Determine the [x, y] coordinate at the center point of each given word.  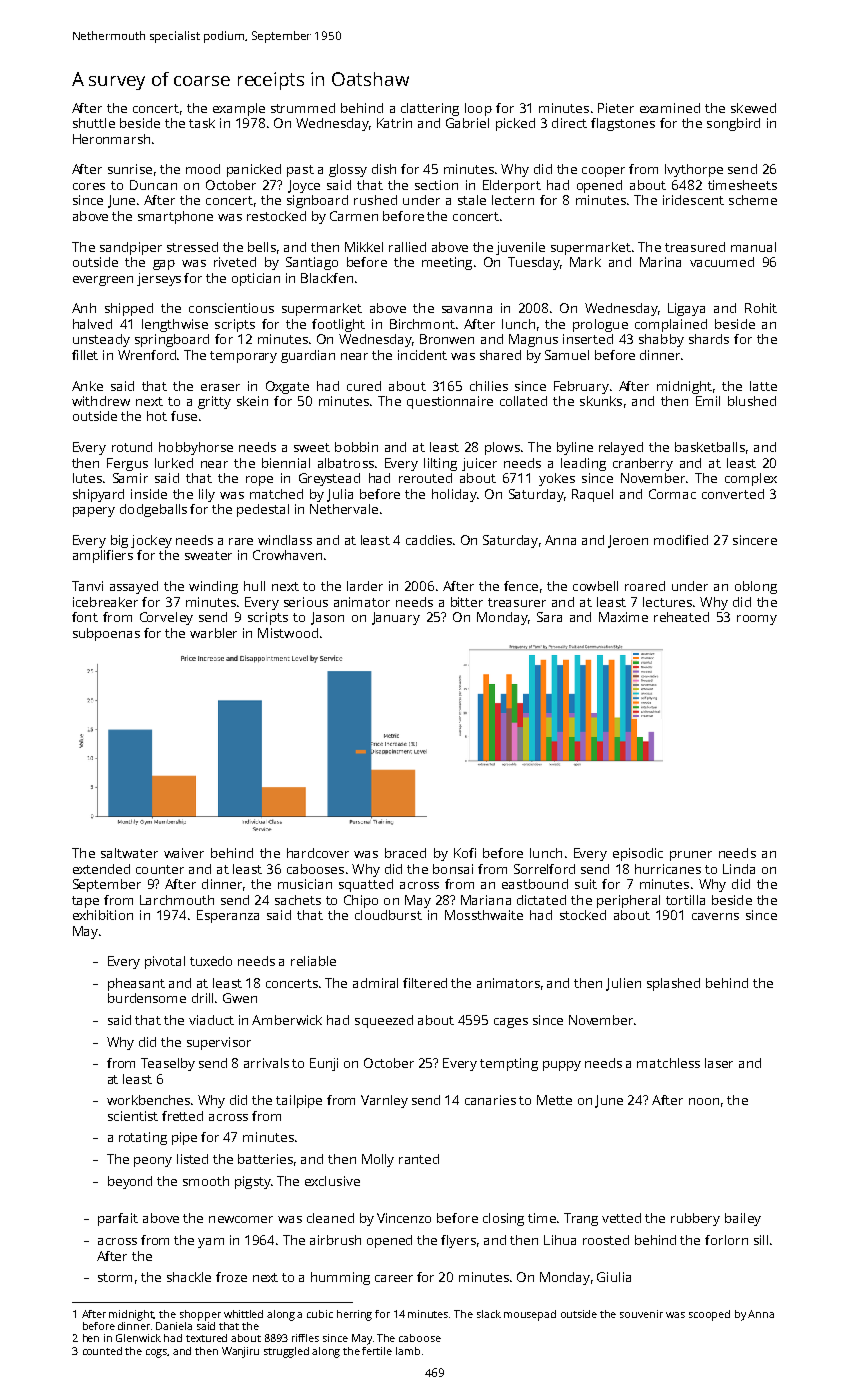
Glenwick [138, 1338]
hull [254, 586]
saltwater [129, 853]
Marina [660, 262]
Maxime [623, 617]
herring [354, 1315]
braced [405, 853]
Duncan [153, 185]
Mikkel [364, 247]
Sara [549, 617]
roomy [757, 620]
